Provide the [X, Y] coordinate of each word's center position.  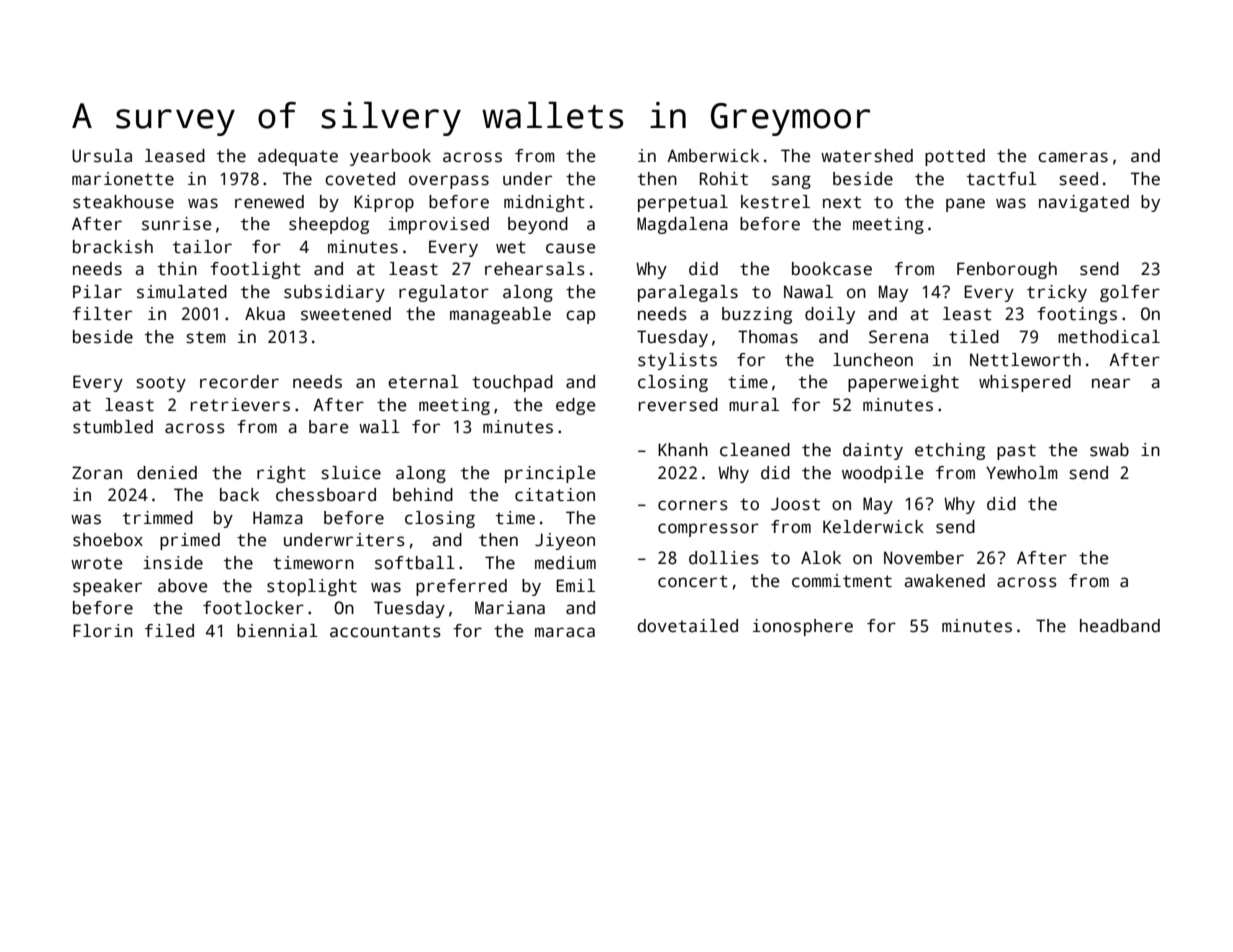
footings [1077, 315]
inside [173, 563]
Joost [795, 504]
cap [580, 317]
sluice [351, 473]
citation [555, 495]
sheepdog [329, 225]
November [924, 558]
